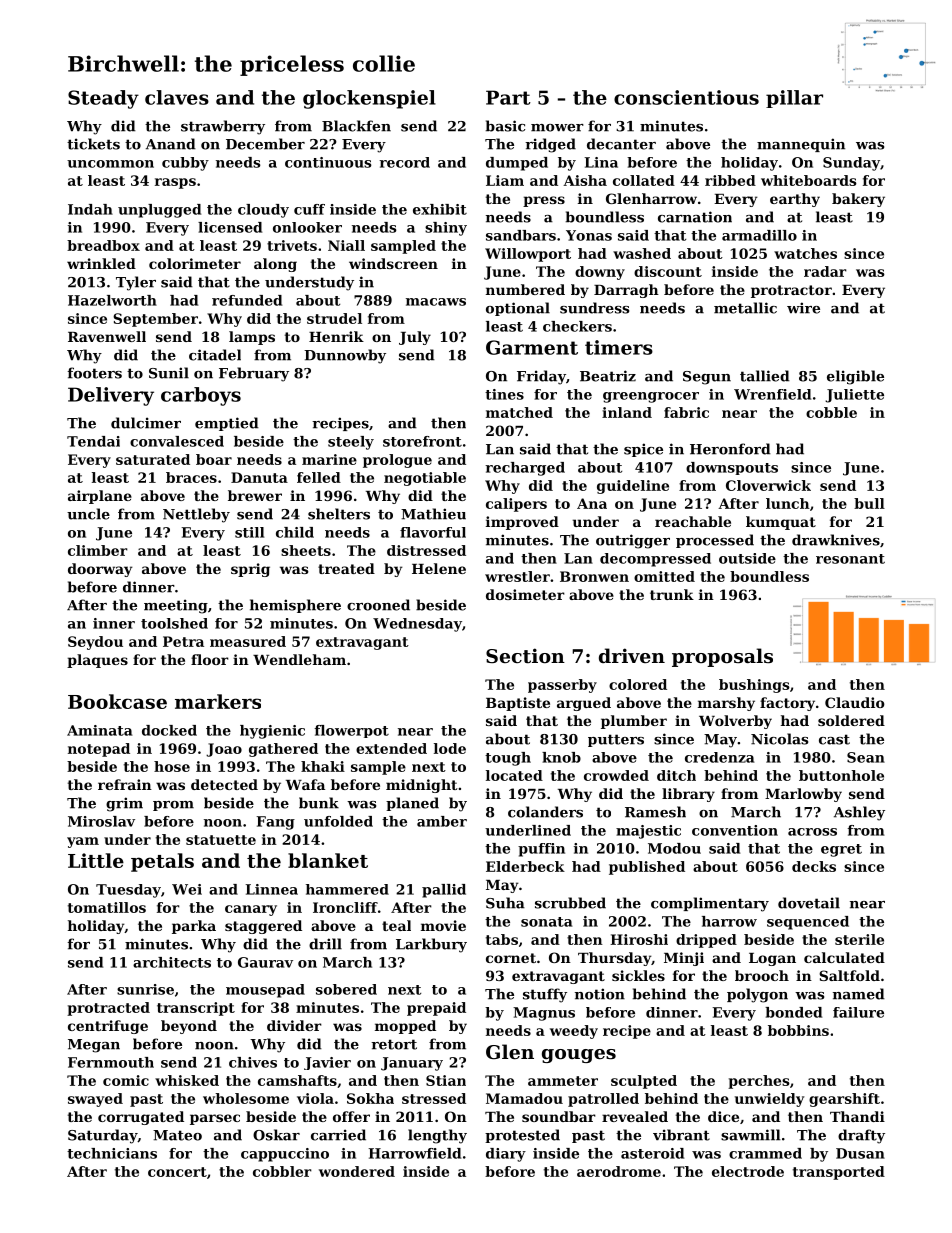  I want to click on claves, so click(177, 97).
